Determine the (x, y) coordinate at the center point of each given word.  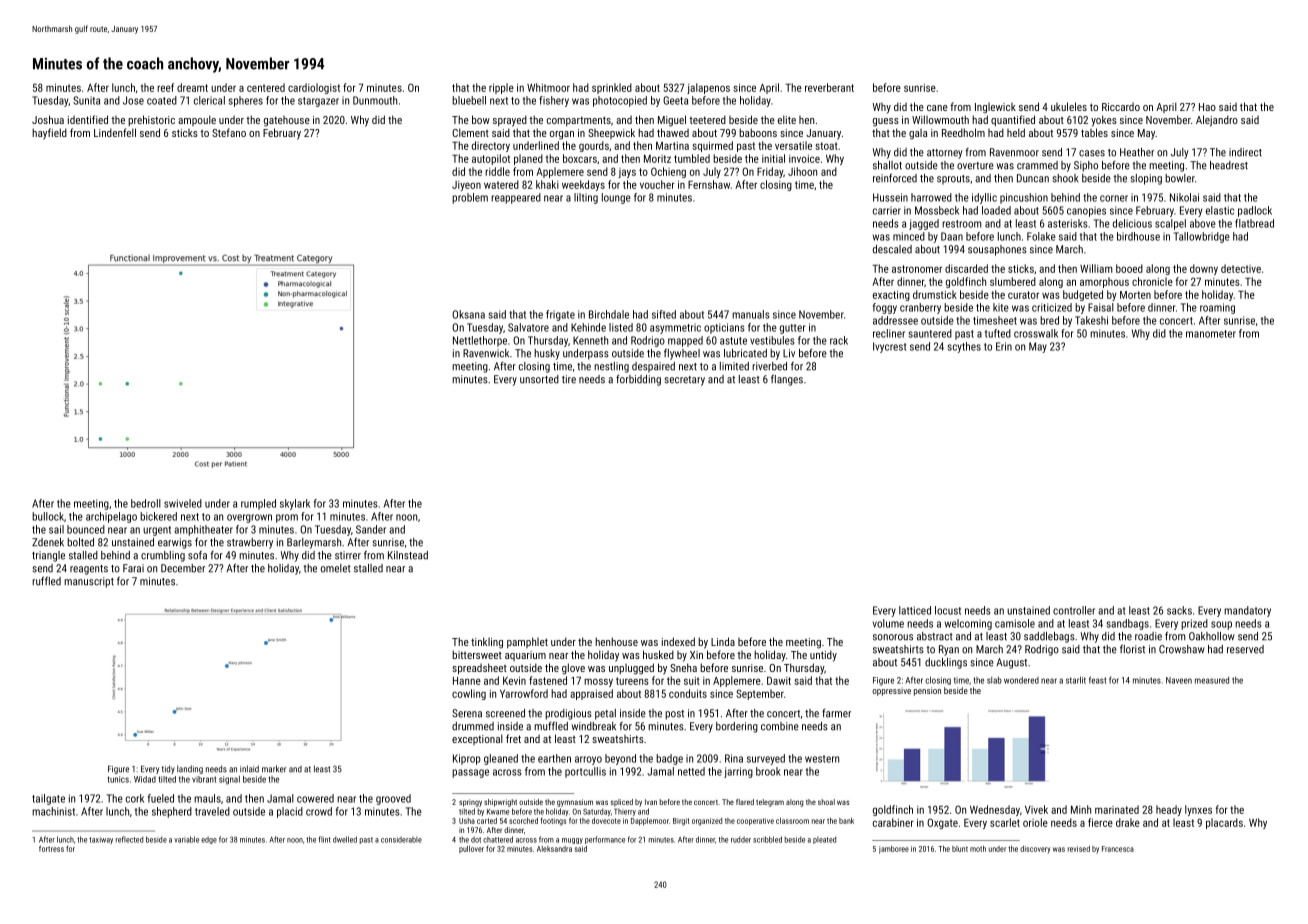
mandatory (1247, 611)
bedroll (146, 503)
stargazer (318, 102)
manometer (1211, 334)
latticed (915, 610)
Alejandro (1217, 121)
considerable (401, 839)
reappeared (516, 198)
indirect (1245, 152)
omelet (336, 568)
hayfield (49, 134)
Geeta (675, 100)
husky (547, 354)
